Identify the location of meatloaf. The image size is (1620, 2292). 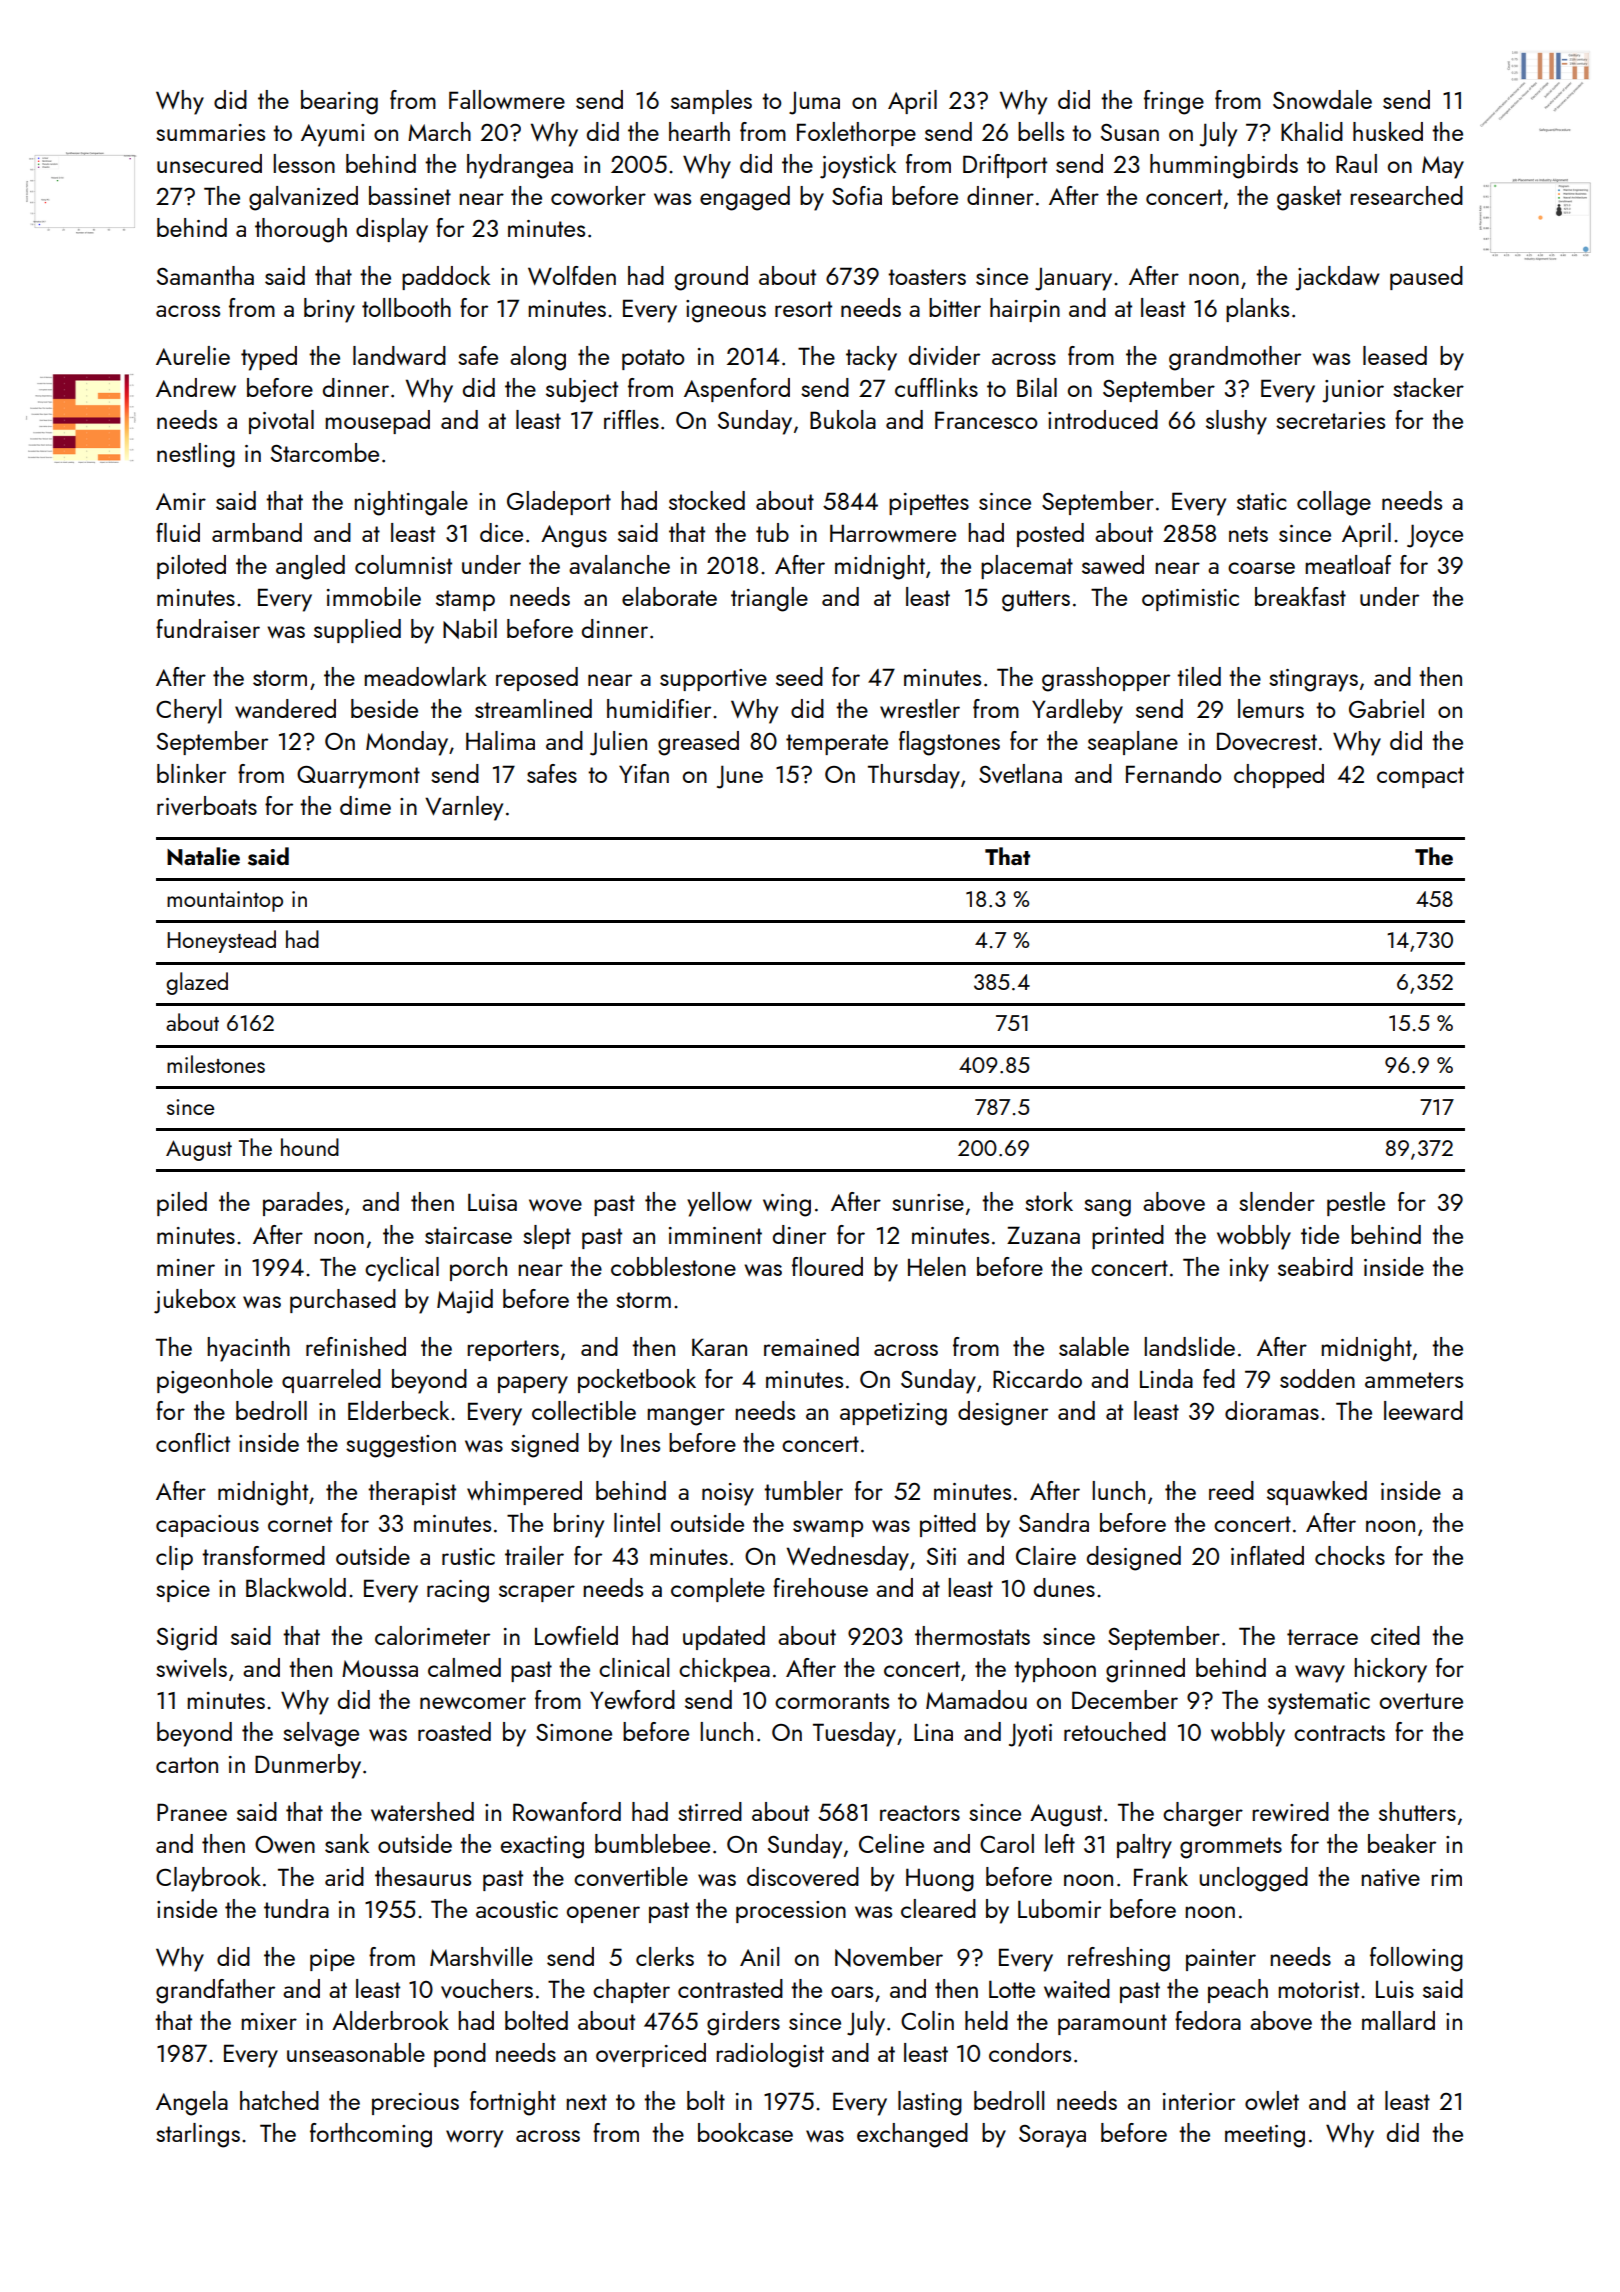
(1348, 564).
